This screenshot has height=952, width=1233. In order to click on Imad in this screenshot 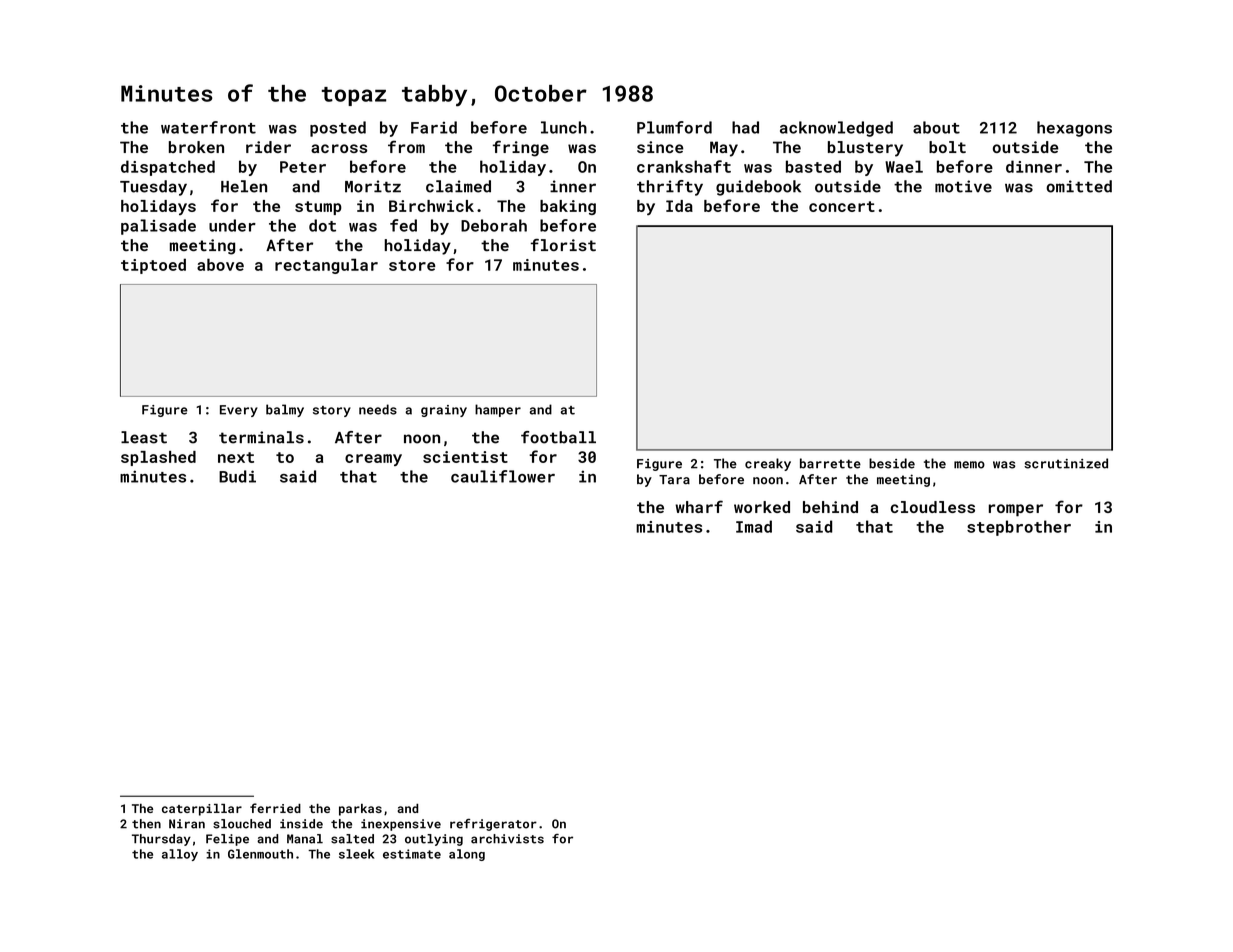, I will do `click(754, 526)`.
